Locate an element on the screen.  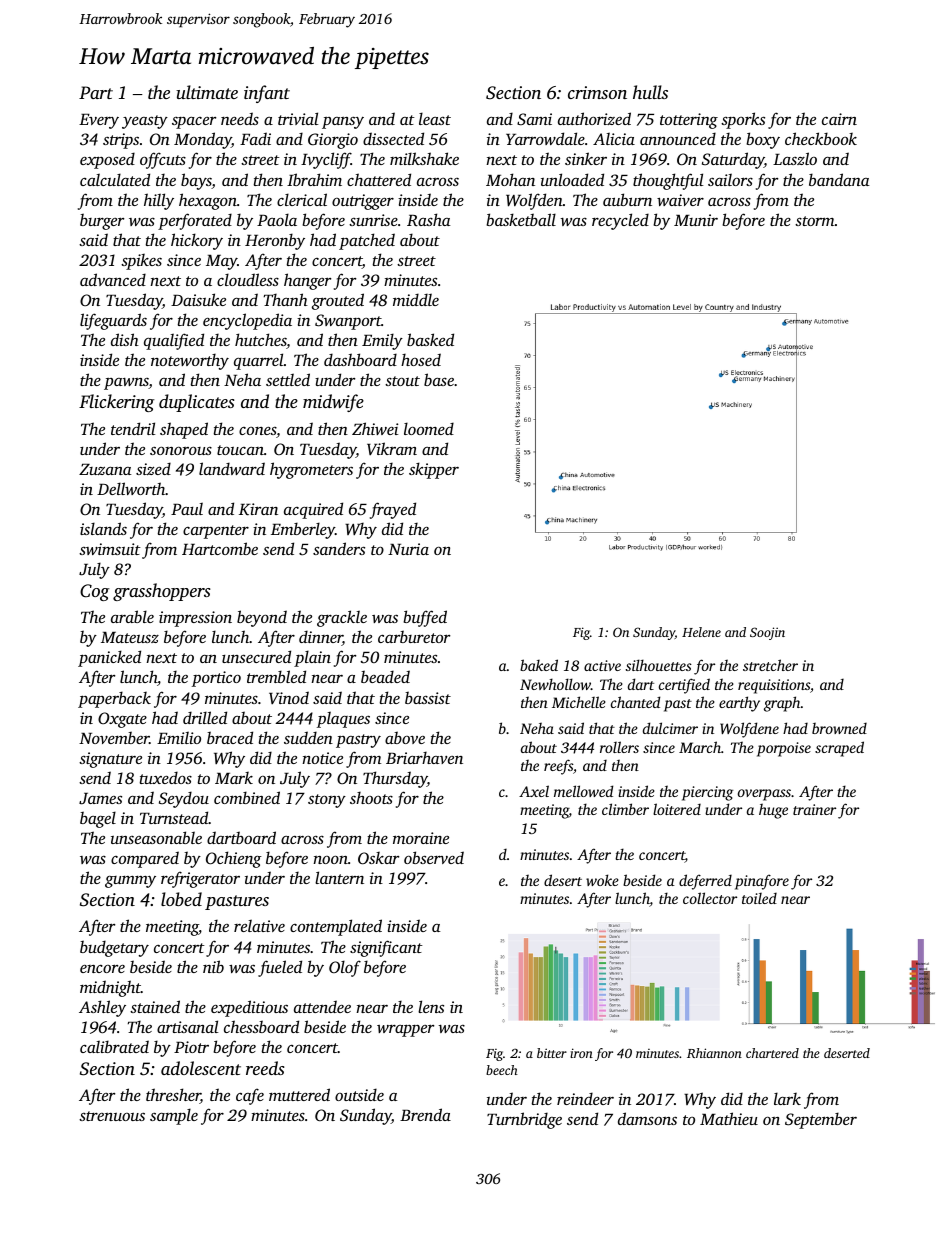
Mathieu is located at coordinates (729, 1118).
